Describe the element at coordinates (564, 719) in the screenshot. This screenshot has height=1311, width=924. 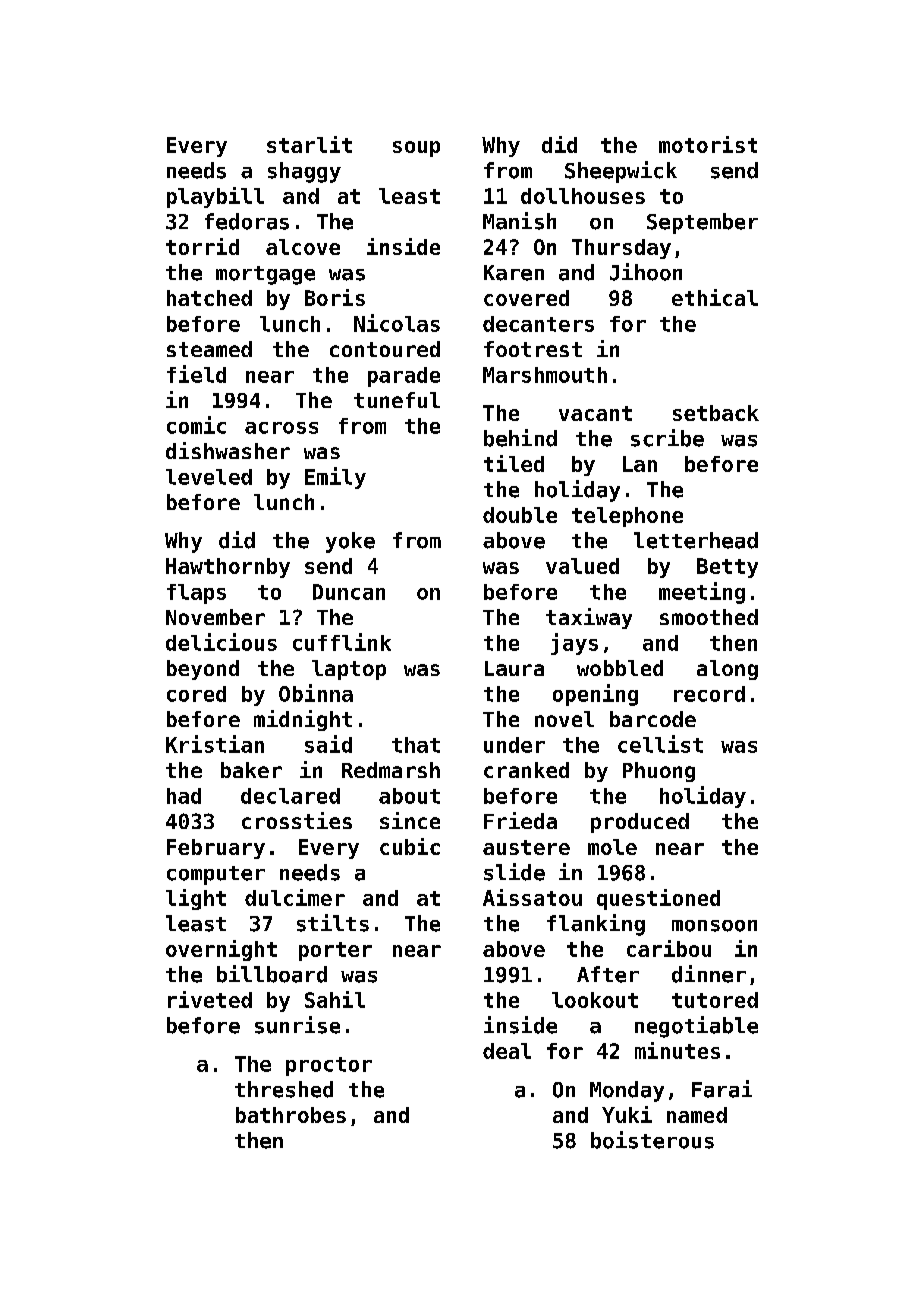
I see `novel` at that location.
